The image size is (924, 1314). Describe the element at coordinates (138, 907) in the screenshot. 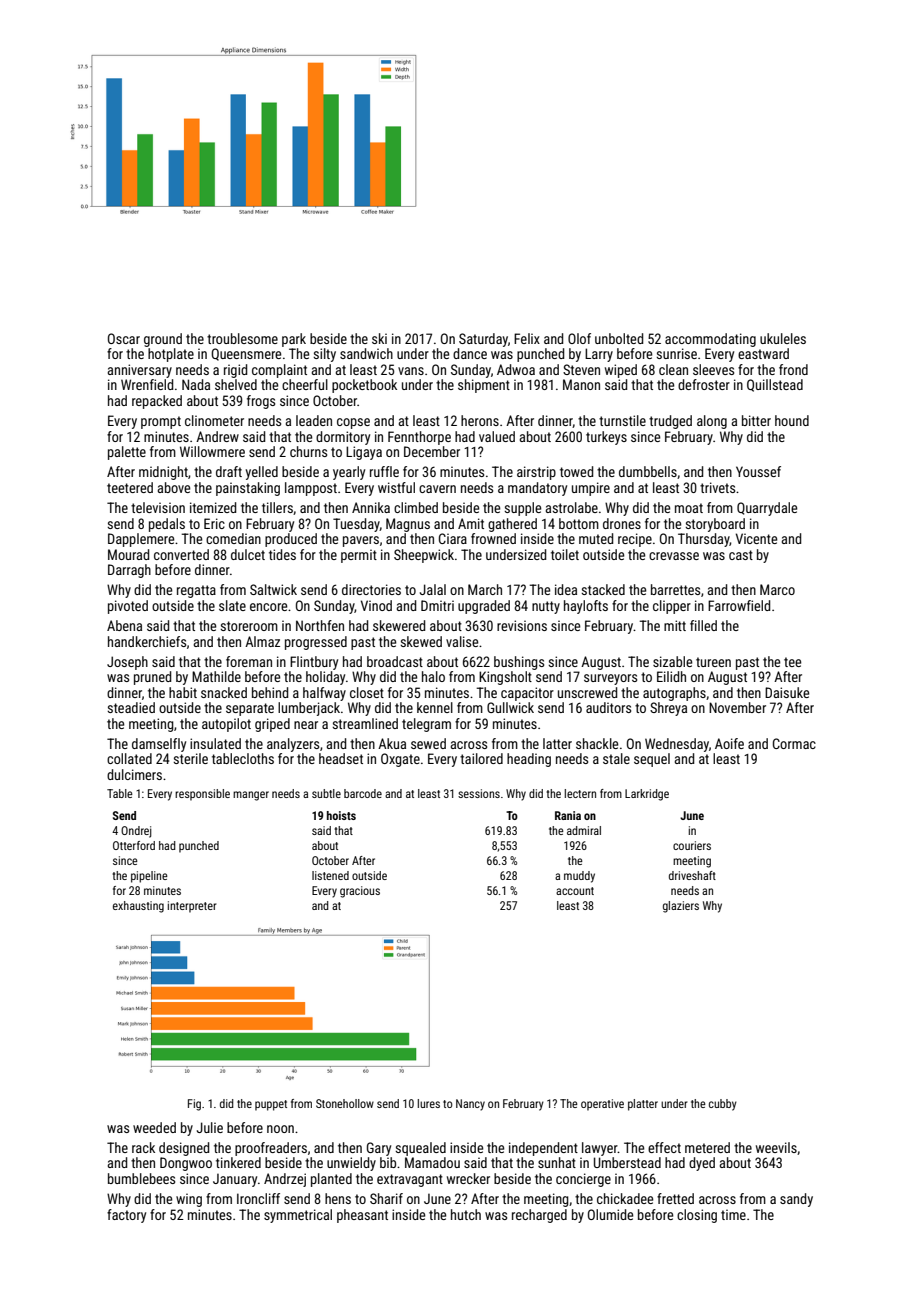

I see `exhausting` at that location.
